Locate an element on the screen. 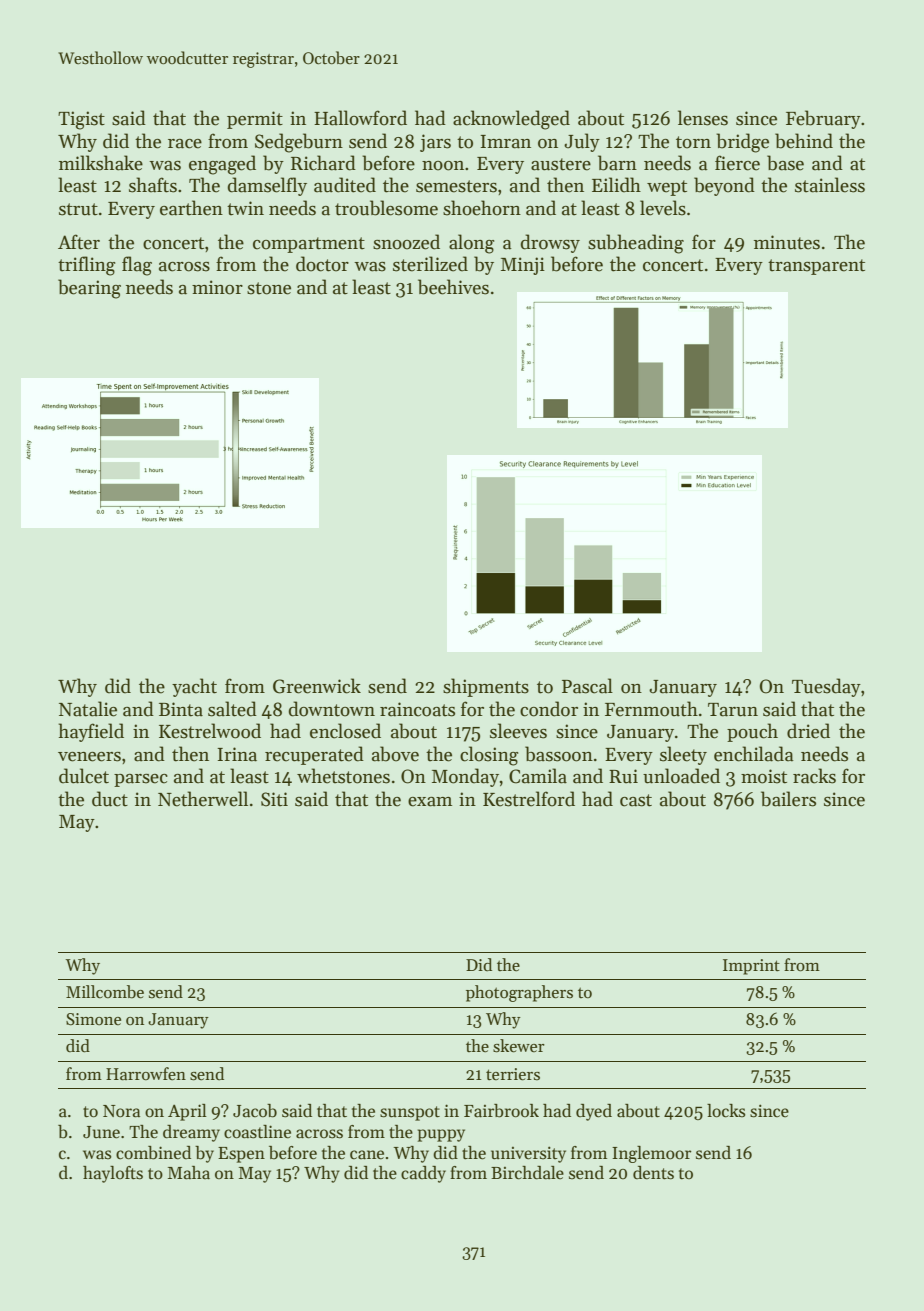 The width and height of the screenshot is (924, 1311). Millcombe is located at coordinates (105, 992).
